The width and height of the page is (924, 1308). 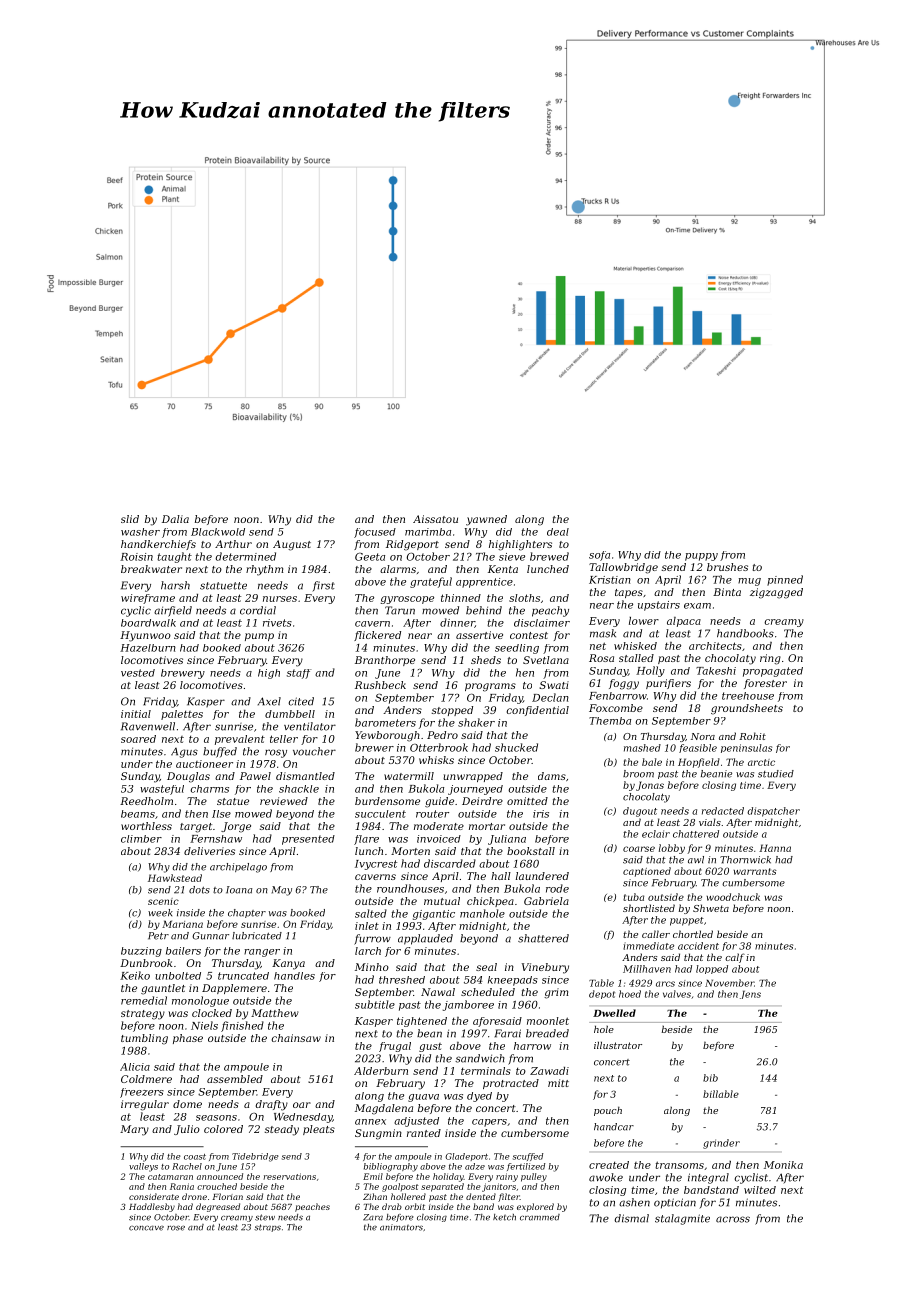 What do you see at coordinates (376, 865) in the page?
I see `Ivycrest` at bounding box center [376, 865].
